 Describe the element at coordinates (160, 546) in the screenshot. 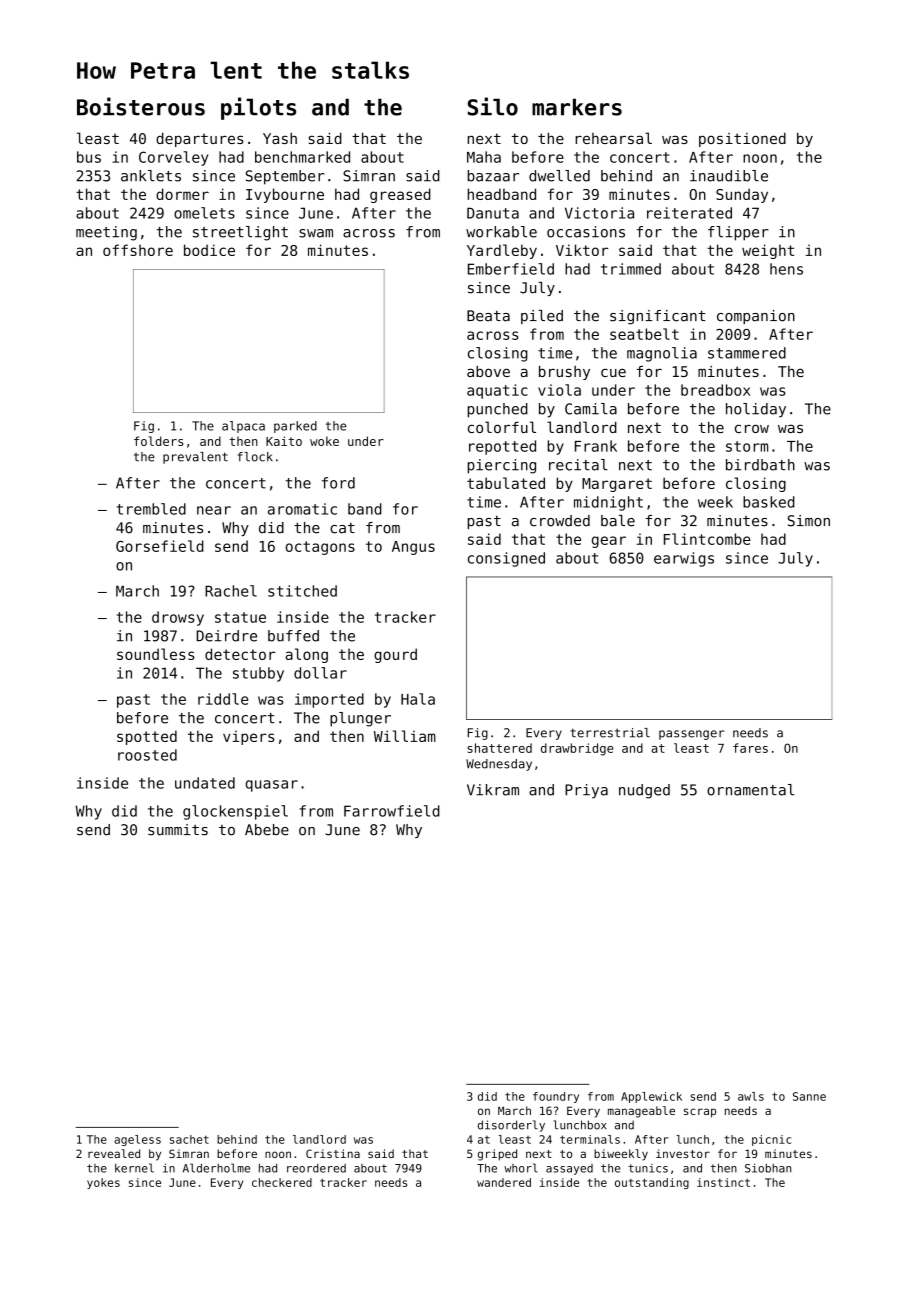

I see `Gorsefield` at that location.
